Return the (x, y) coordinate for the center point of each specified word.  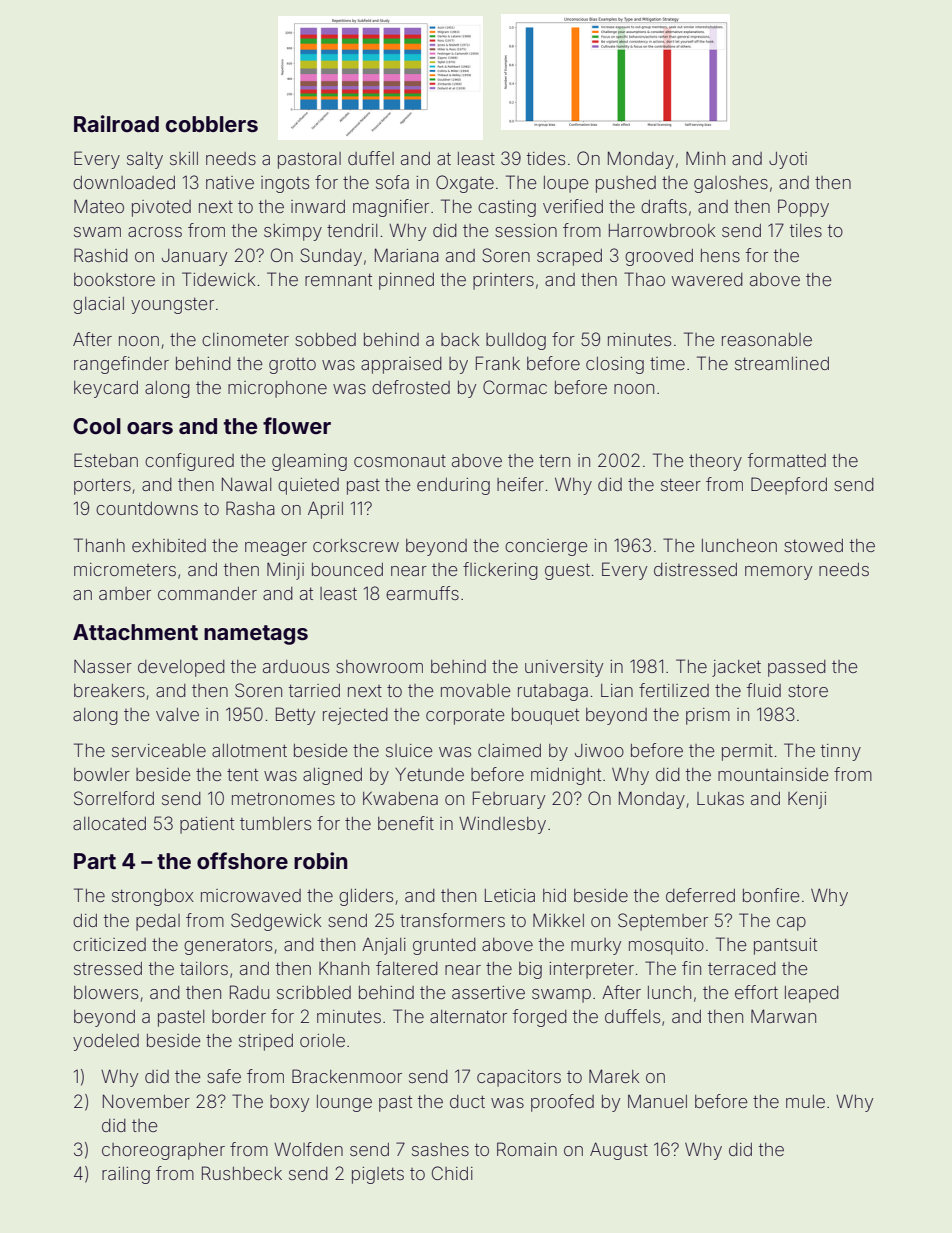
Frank (498, 363)
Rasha (250, 508)
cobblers (212, 124)
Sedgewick (276, 922)
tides (546, 158)
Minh (705, 158)
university (564, 668)
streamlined (782, 363)
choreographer (163, 1151)
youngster (172, 305)
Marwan (783, 1016)
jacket (736, 668)
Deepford (789, 486)
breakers (109, 690)
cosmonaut (400, 461)
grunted (444, 946)
